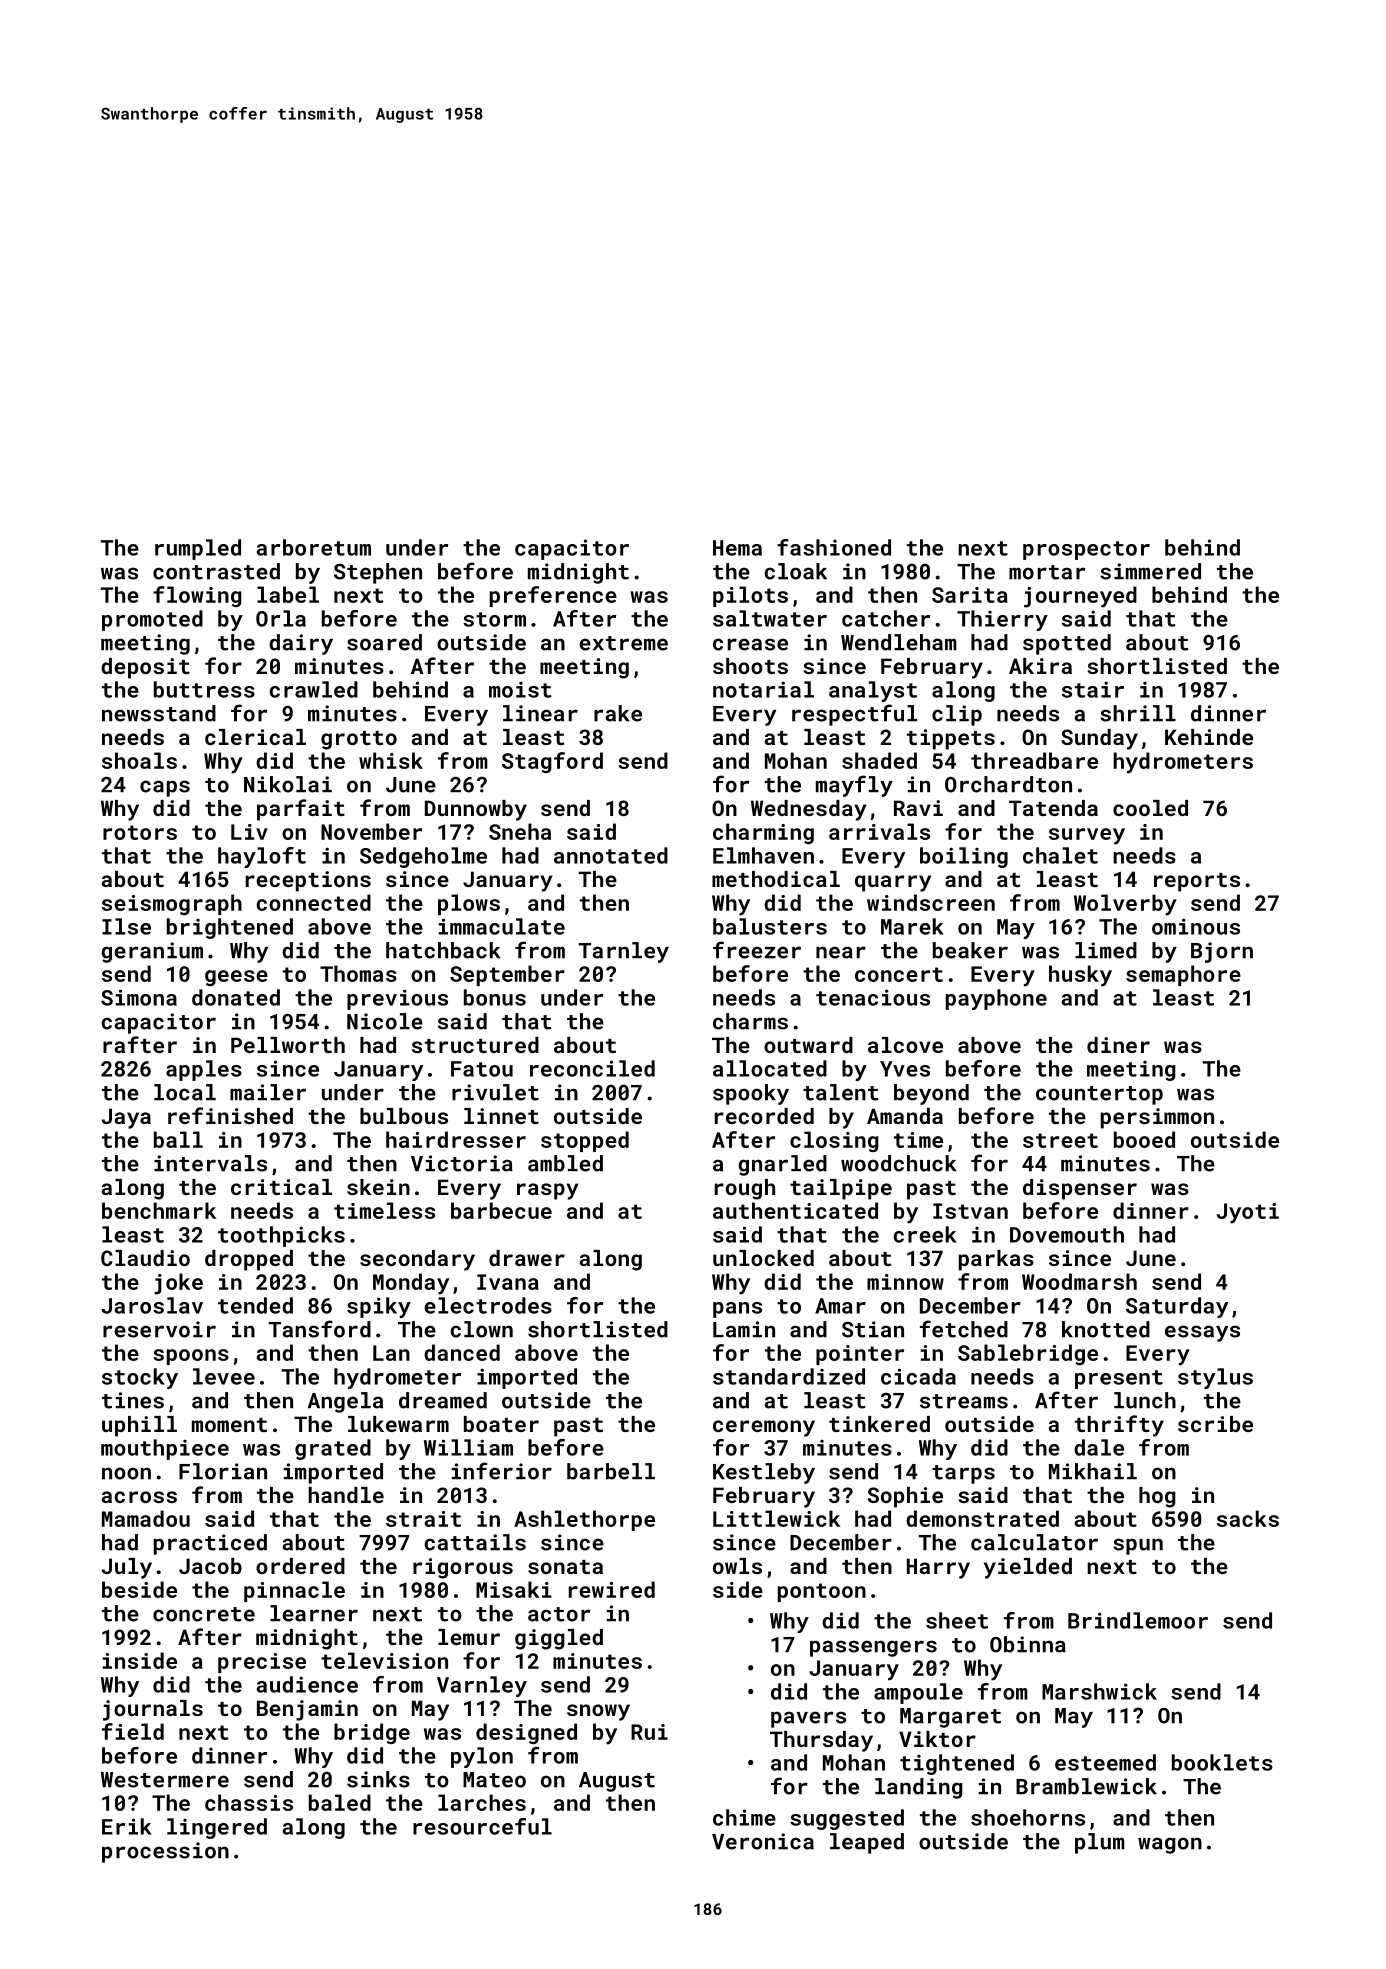 This screenshot has height=1969, width=1386. Describe the element at coordinates (423, 857) in the screenshot. I see `Sedgeholme` at that location.
